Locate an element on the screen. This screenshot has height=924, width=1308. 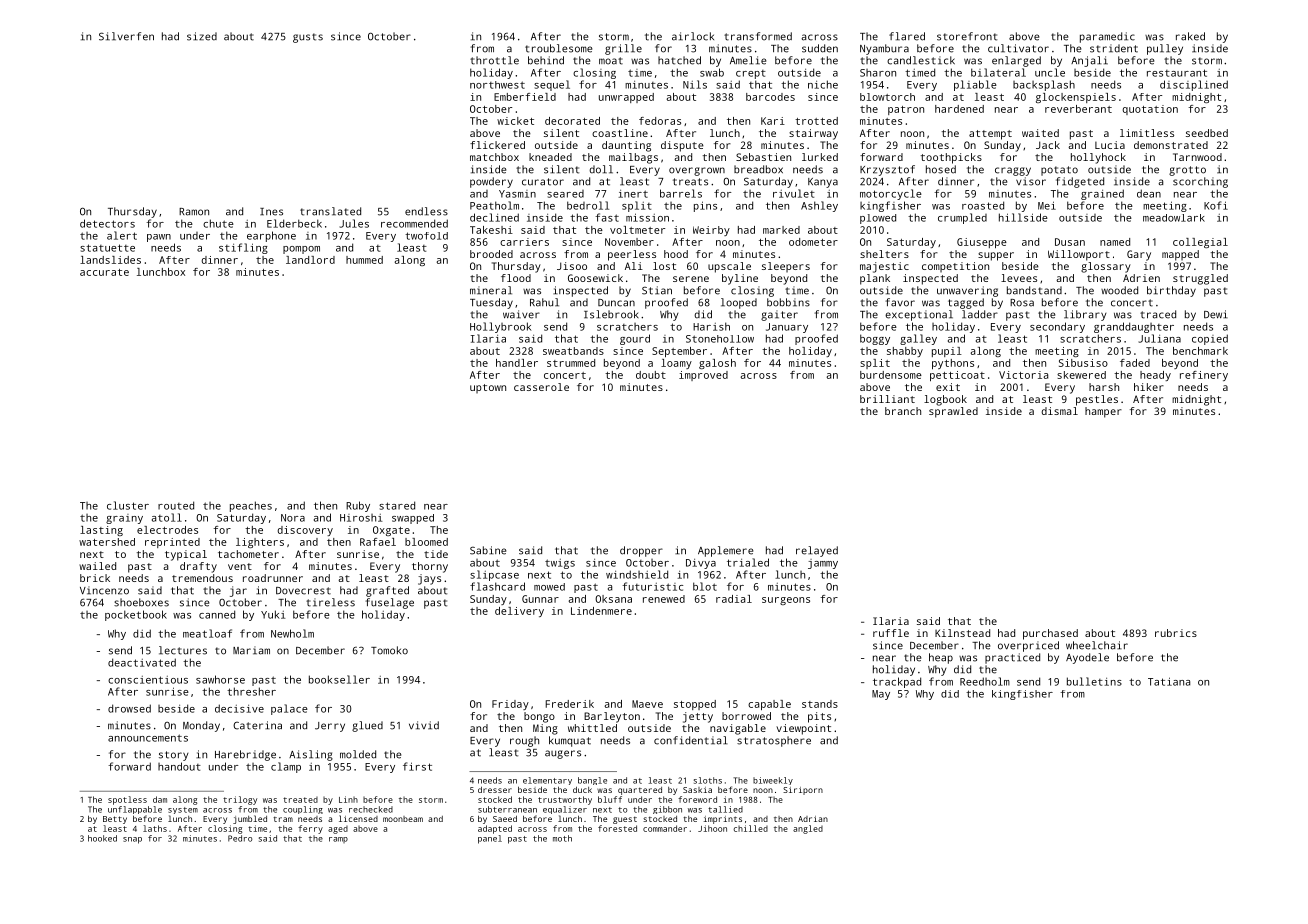
Ines is located at coordinates (271, 212).
